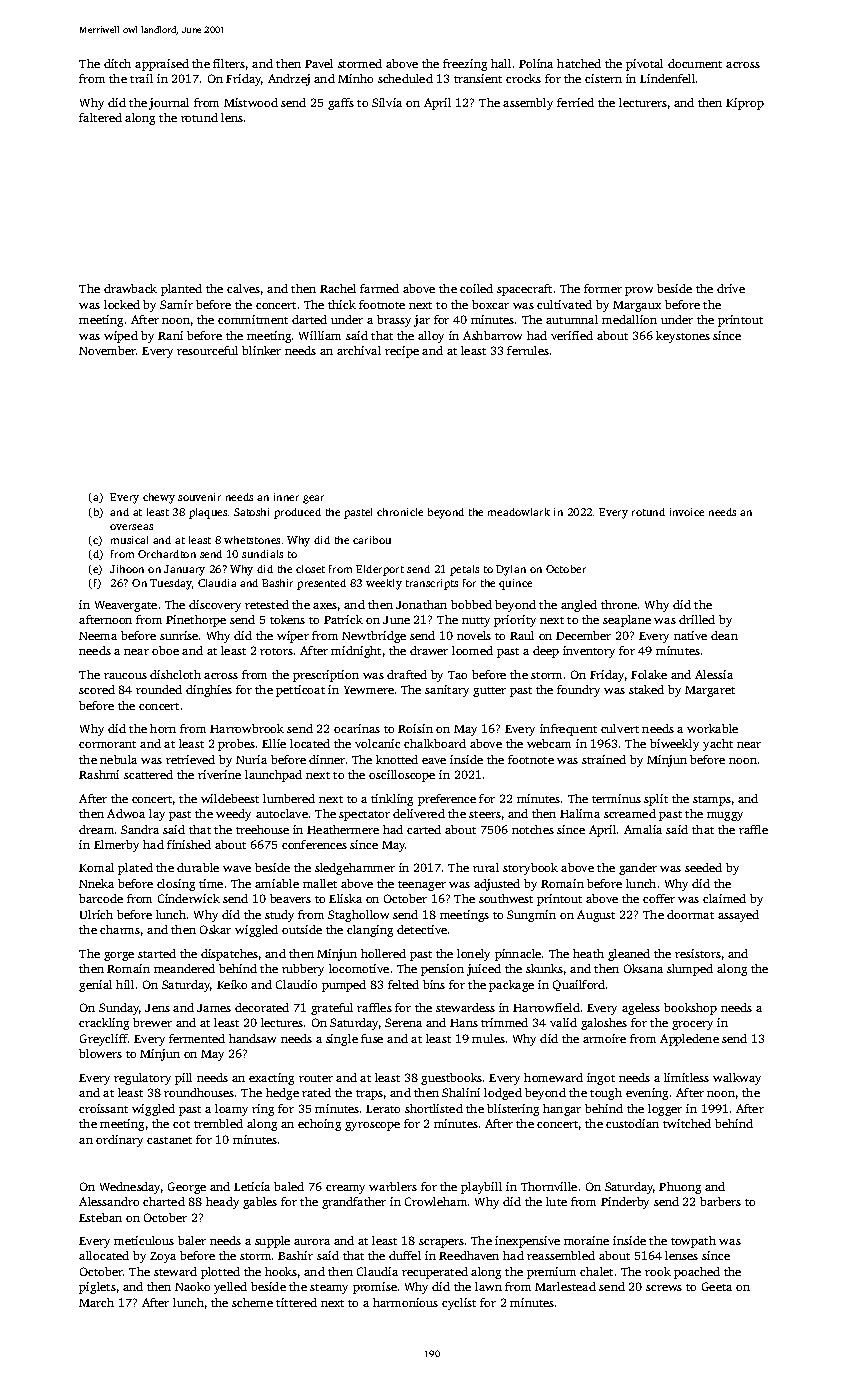 The height and width of the document is (1400, 849). Describe the element at coordinates (695, 63) in the document. I see `document` at that location.
